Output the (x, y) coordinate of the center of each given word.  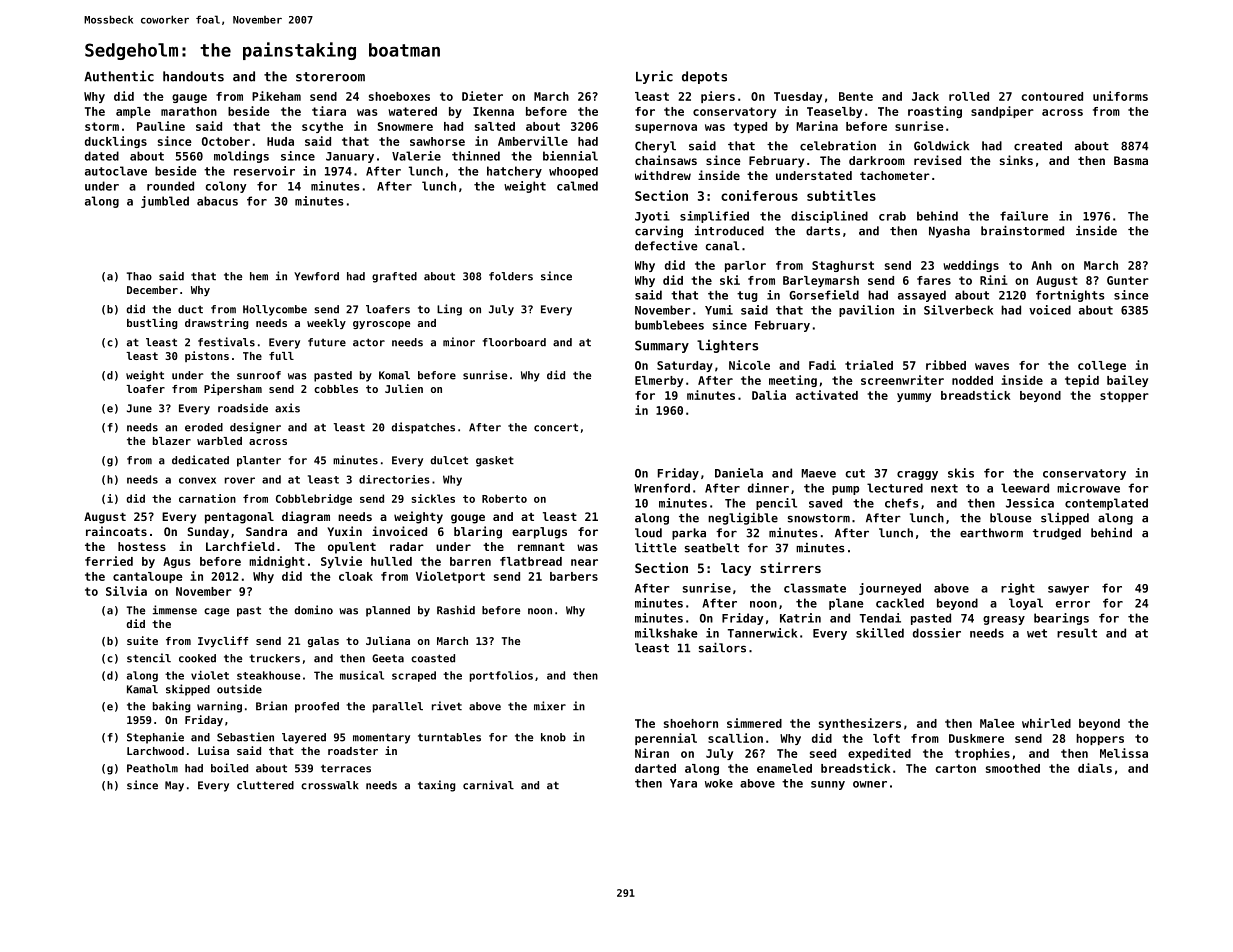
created (1038, 146)
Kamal (142, 689)
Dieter (482, 96)
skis (961, 473)
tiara (329, 111)
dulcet (449, 460)
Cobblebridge (314, 499)
